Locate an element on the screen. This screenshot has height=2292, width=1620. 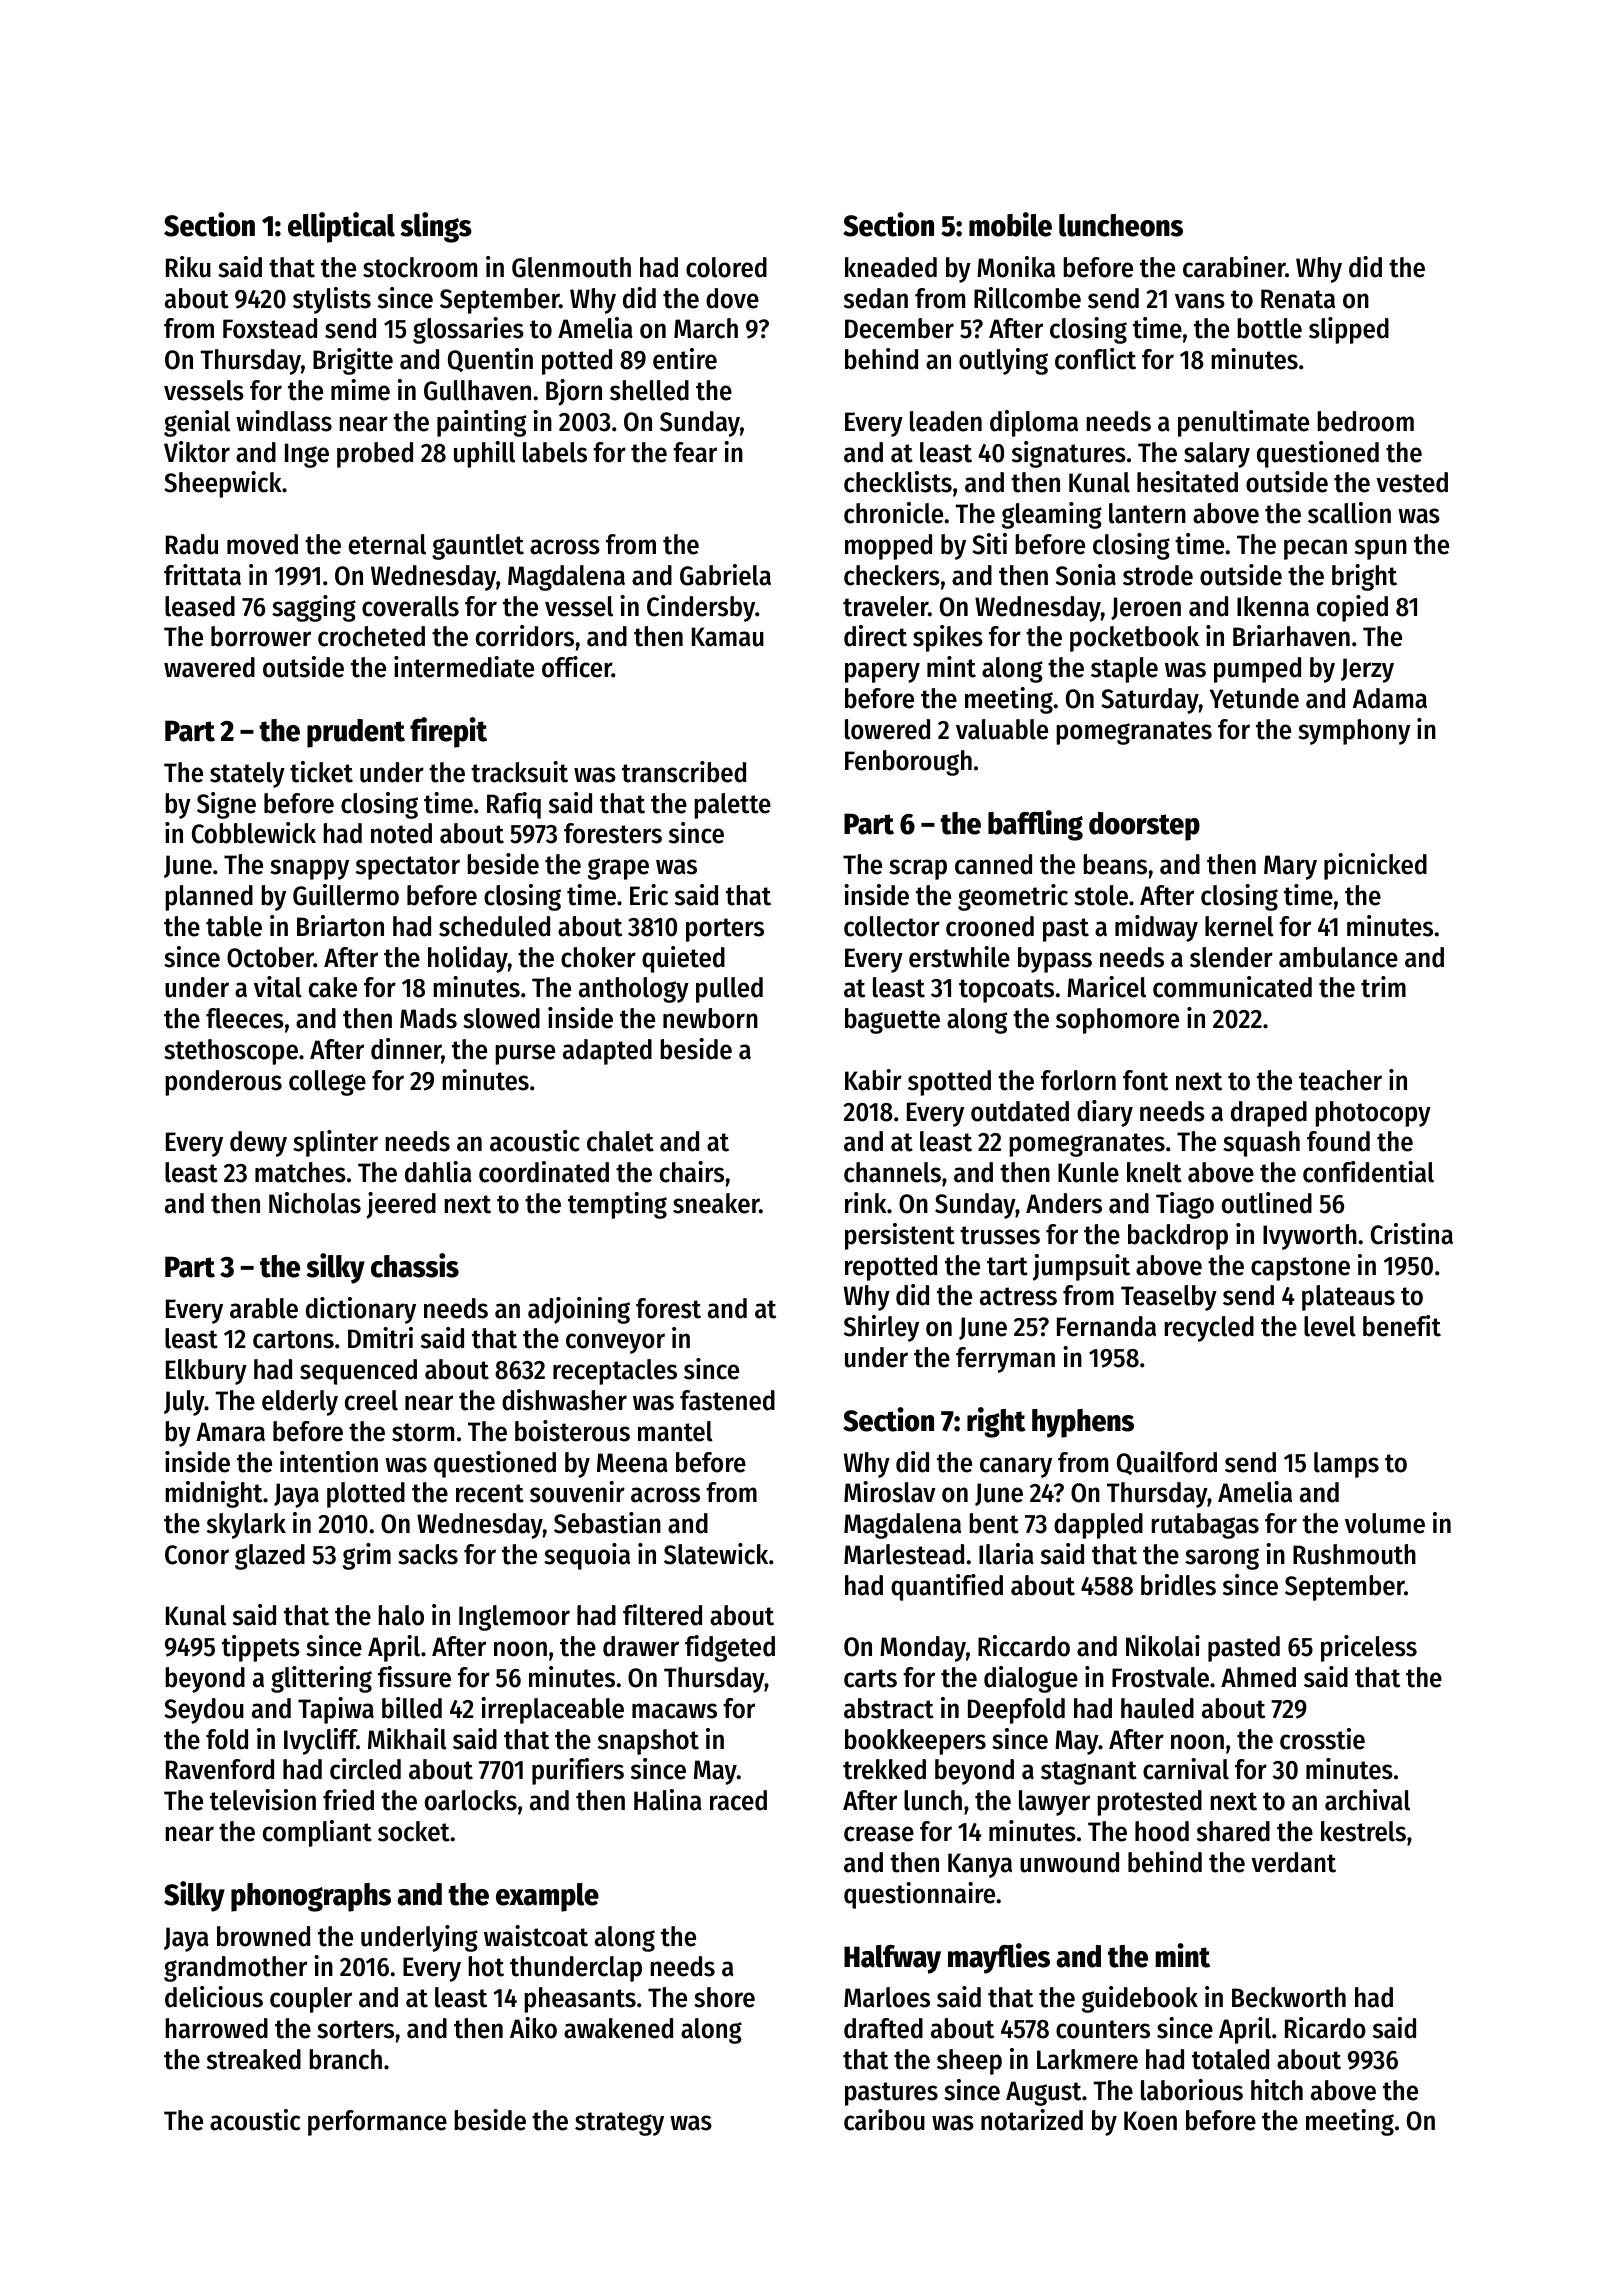
creel is located at coordinates (371, 1400).
